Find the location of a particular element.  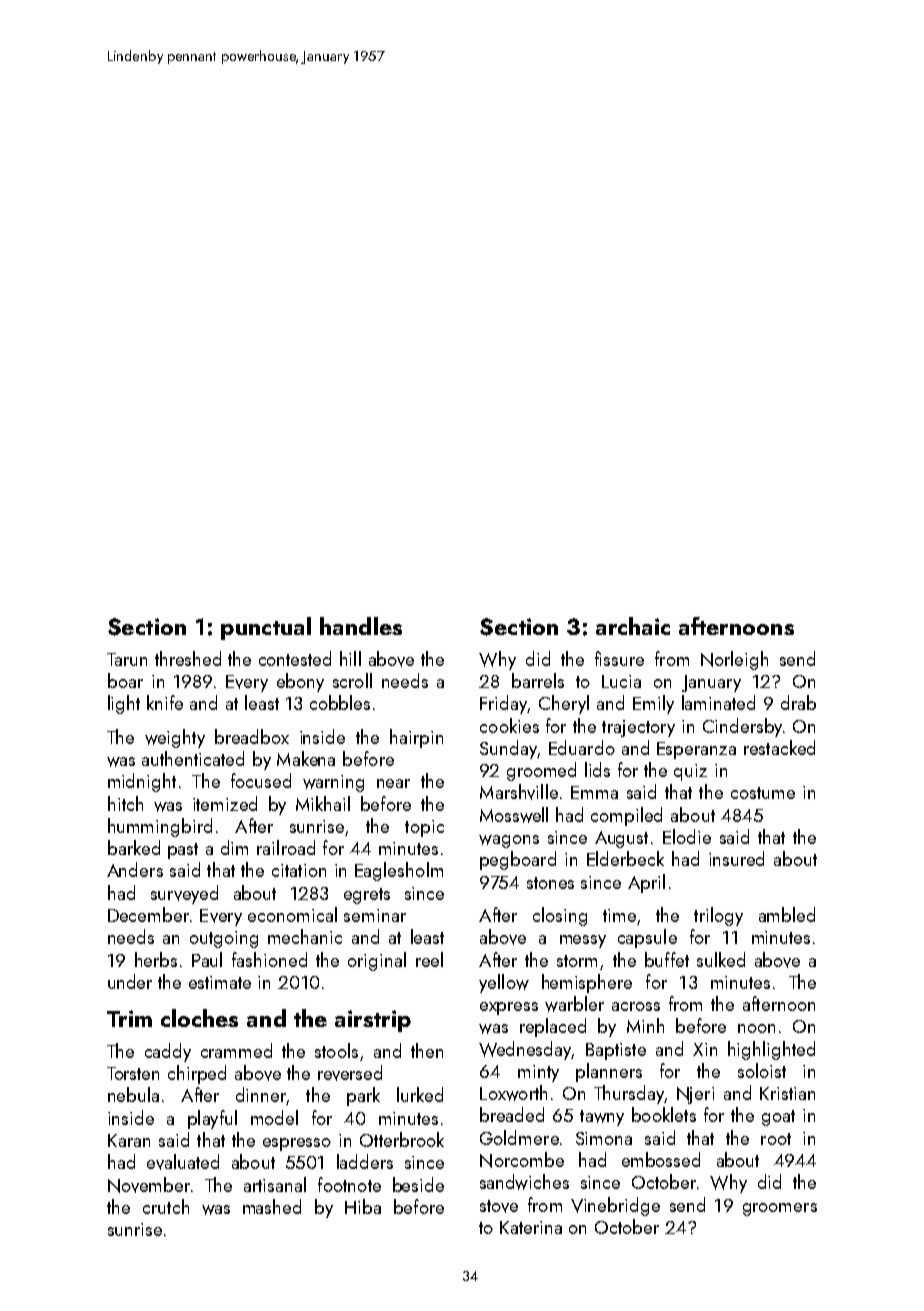

threshed is located at coordinates (188, 658).
